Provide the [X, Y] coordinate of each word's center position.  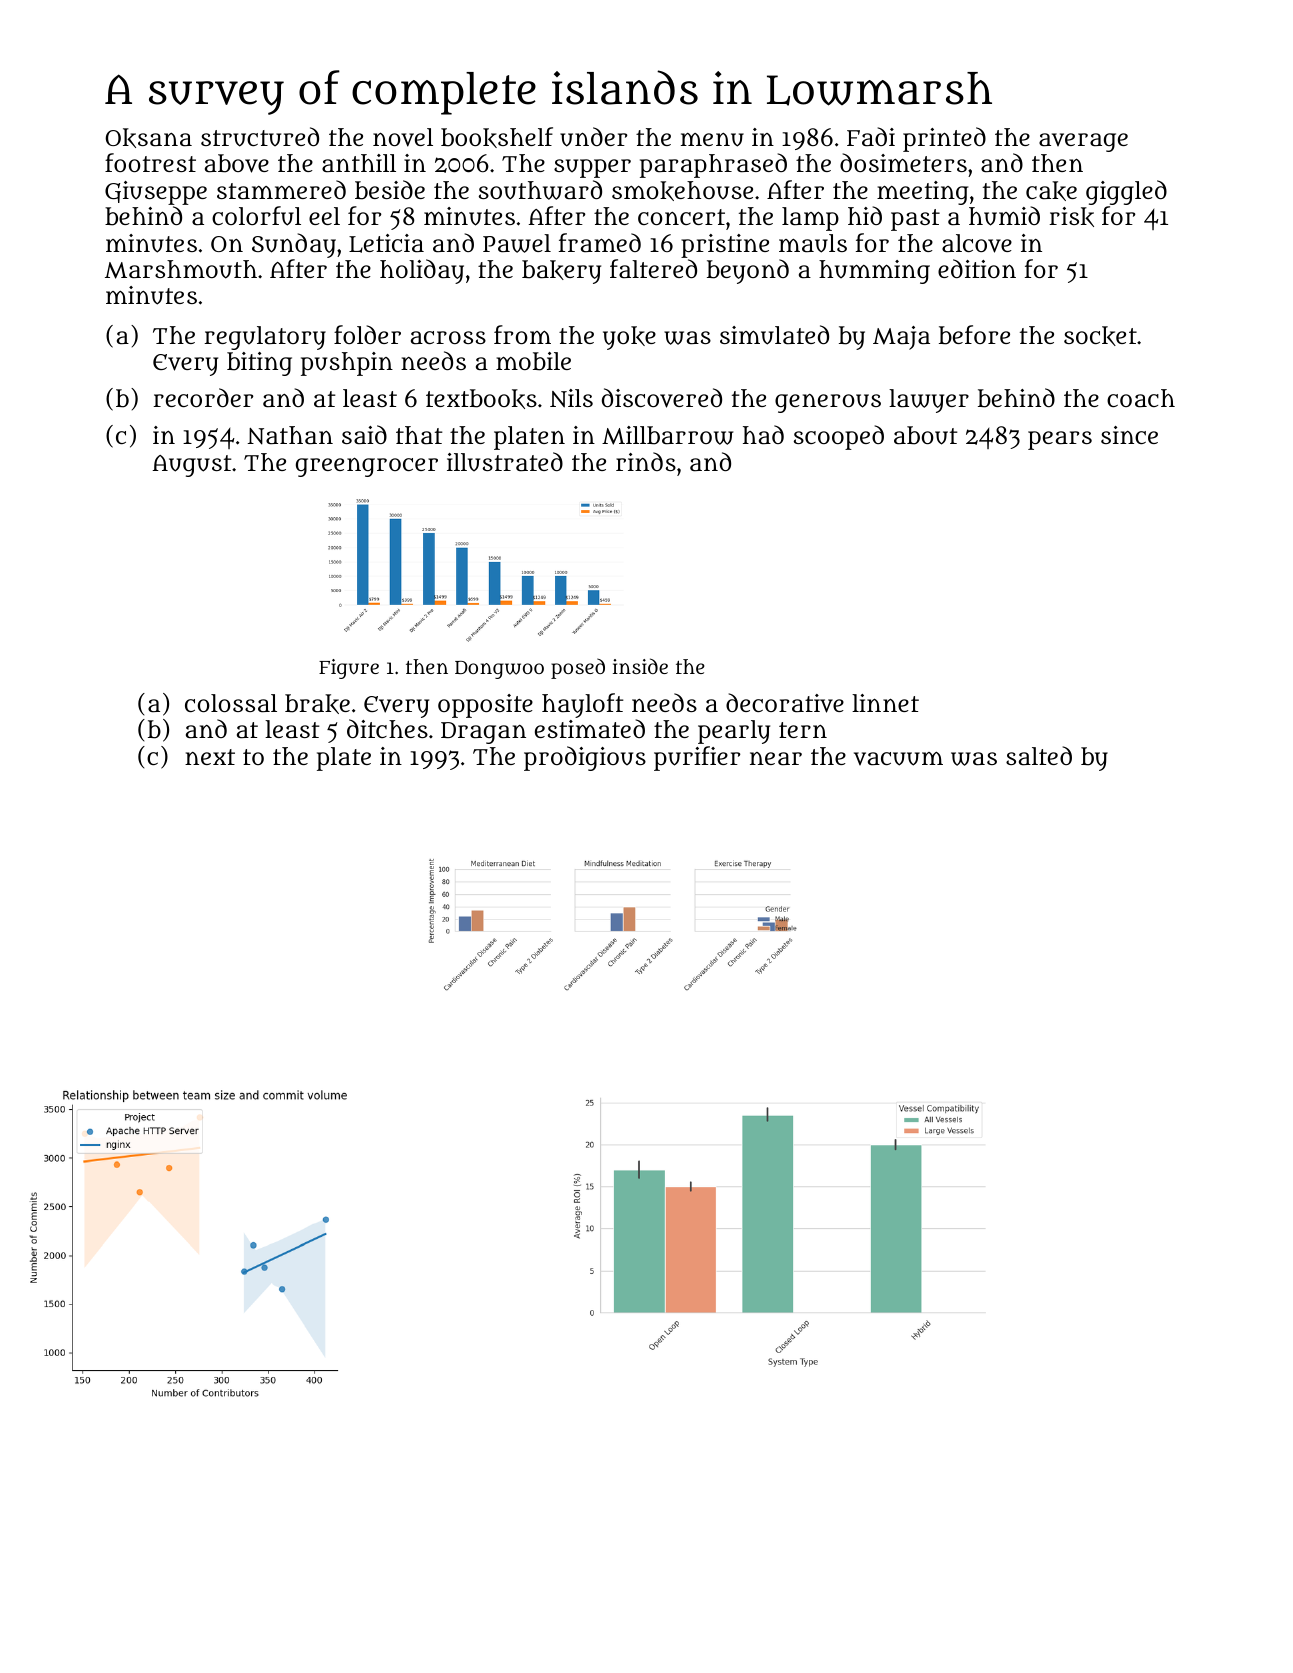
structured [260, 137]
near [776, 759]
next [210, 757]
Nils [571, 398]
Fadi [871, 137]
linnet [885, 703]
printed [944, 139]
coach [1141, 398]
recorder [203, 397]
